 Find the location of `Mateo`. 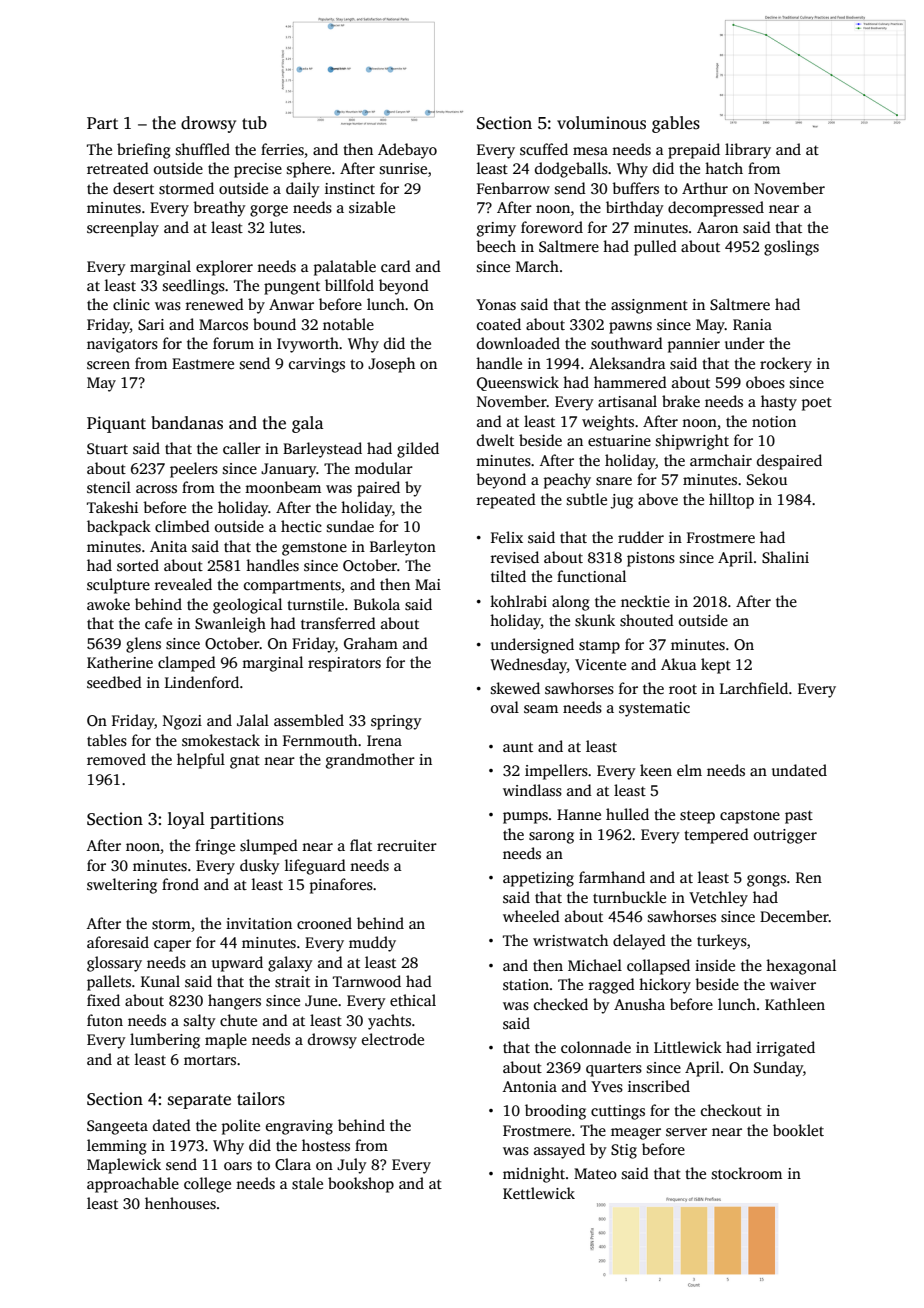

Mateo is located at coordinates (595, 1173).
